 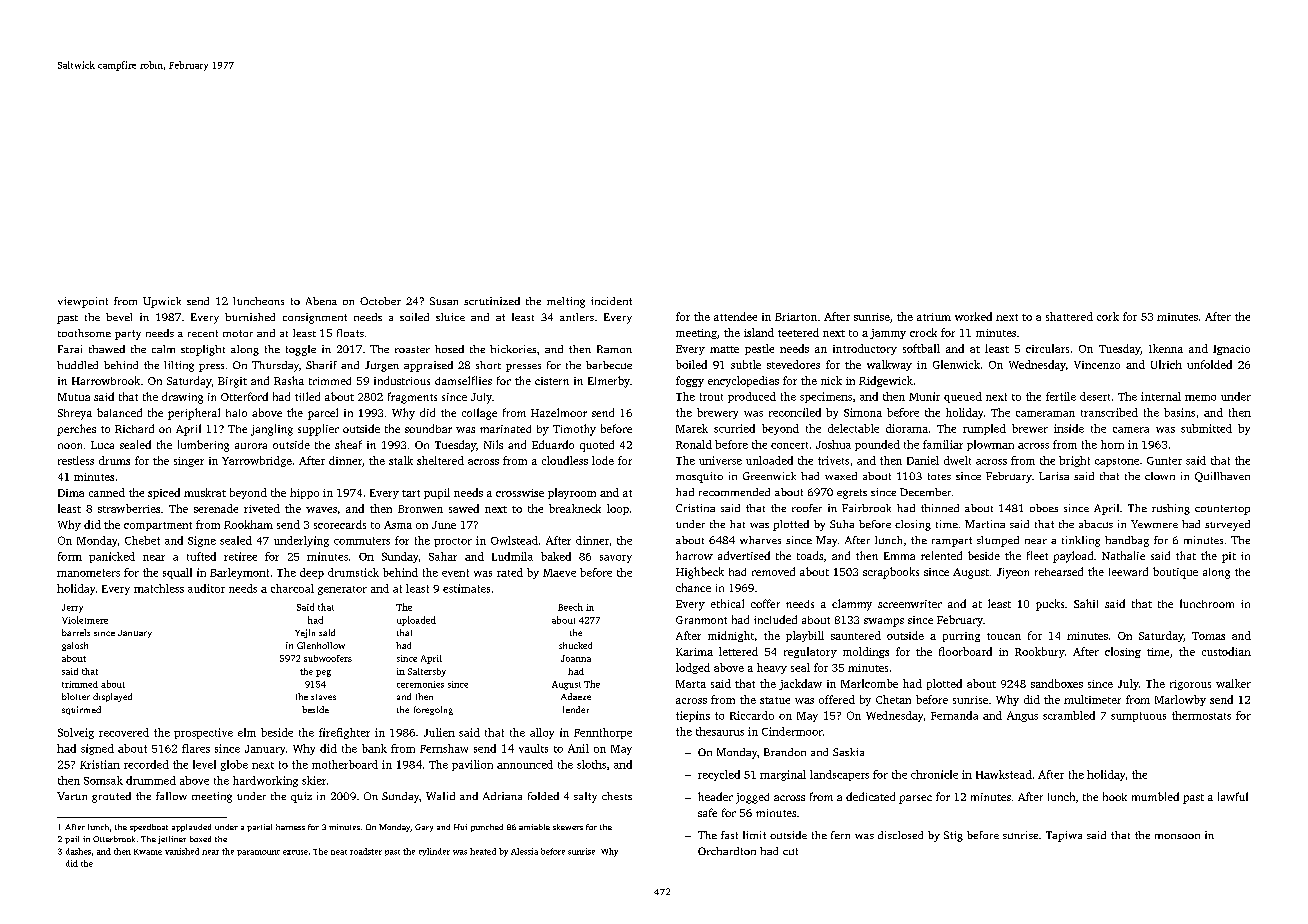 I want to click on boiled, so click(x=691, y=364).
